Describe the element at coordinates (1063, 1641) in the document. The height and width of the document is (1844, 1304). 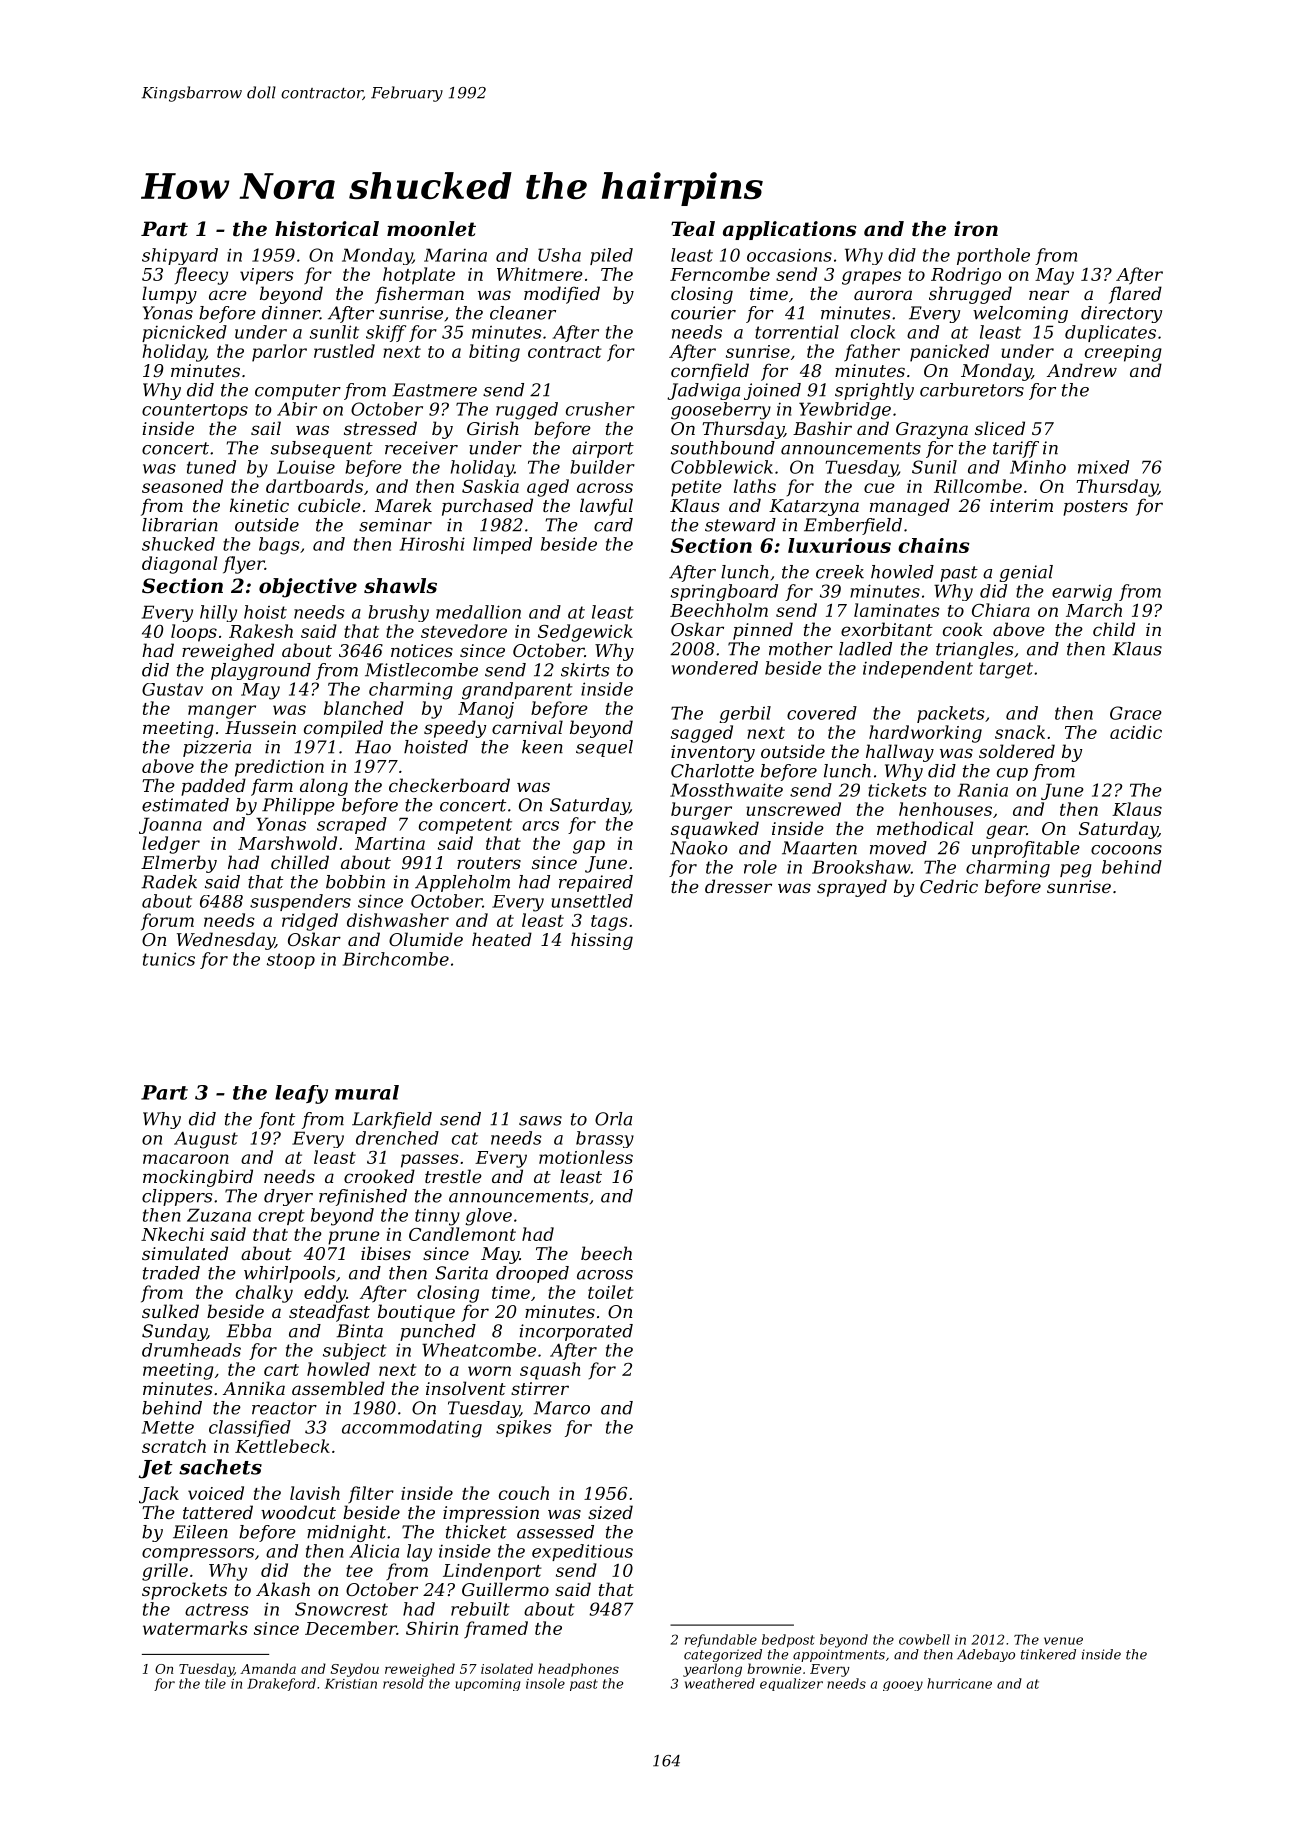
I see `venue` at that location.
